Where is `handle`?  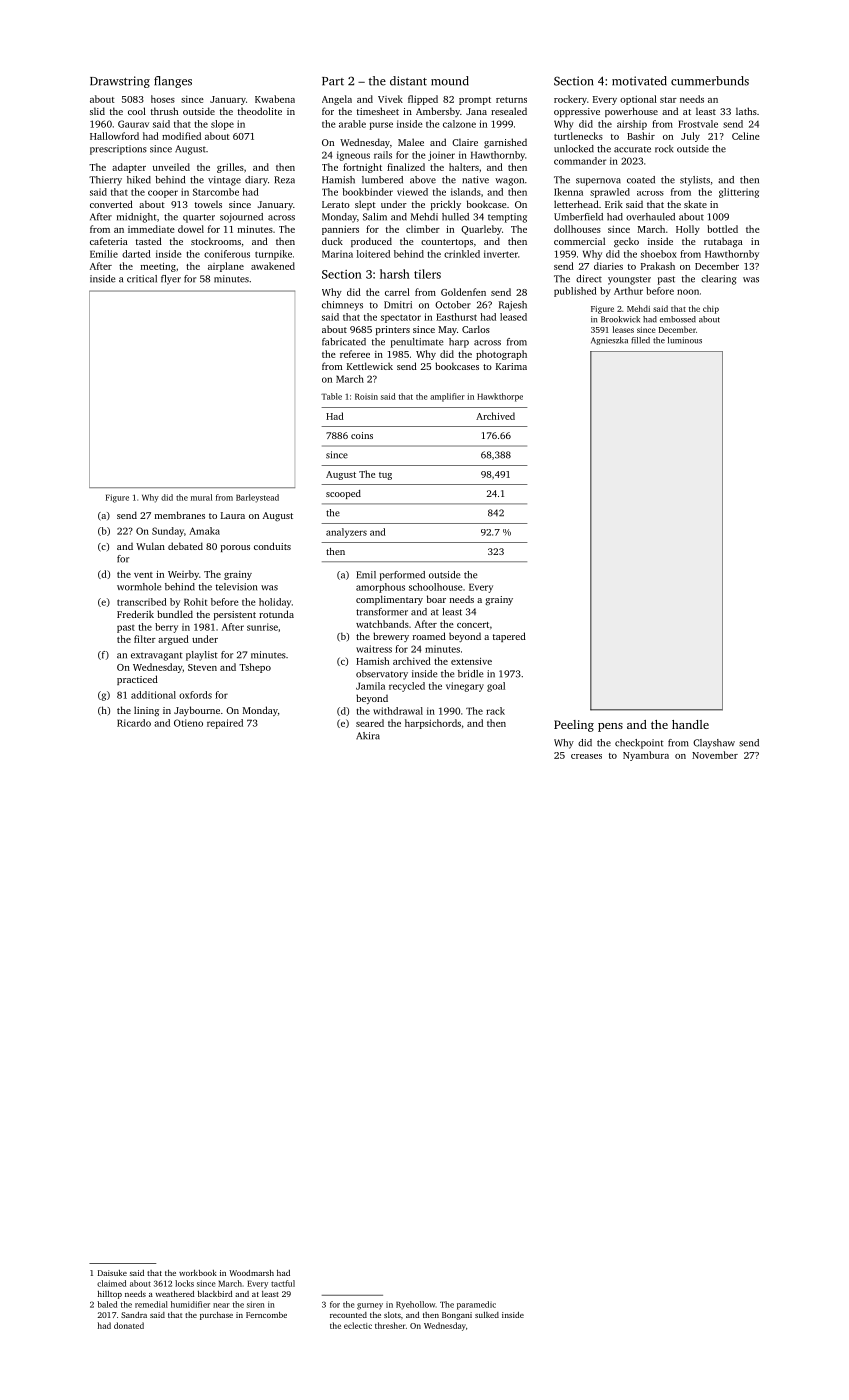
handle is located at coordinates (690, 724).
